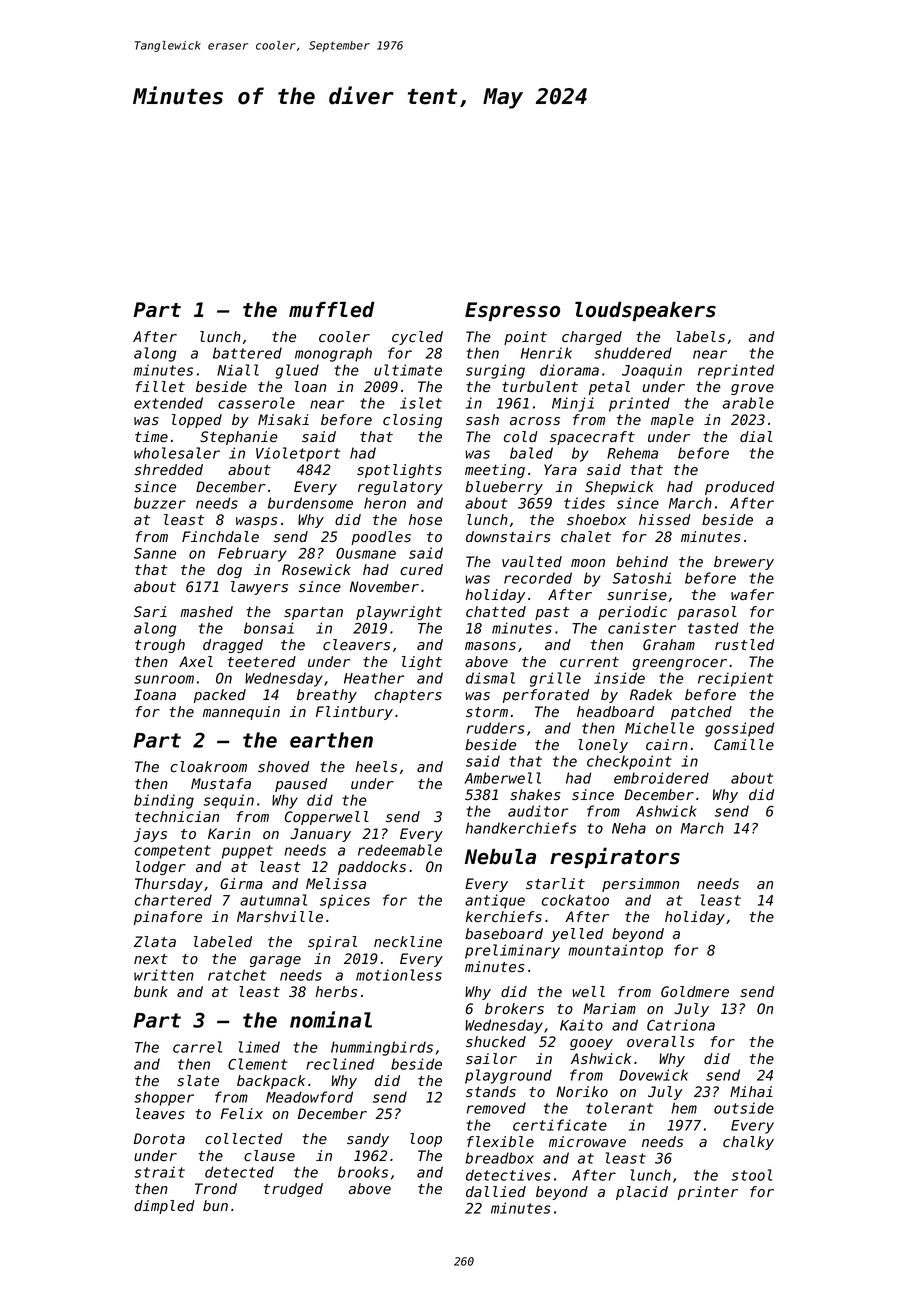 This screenshot has width=908, height=1316. I want to click on binding, so click(164, 801).
